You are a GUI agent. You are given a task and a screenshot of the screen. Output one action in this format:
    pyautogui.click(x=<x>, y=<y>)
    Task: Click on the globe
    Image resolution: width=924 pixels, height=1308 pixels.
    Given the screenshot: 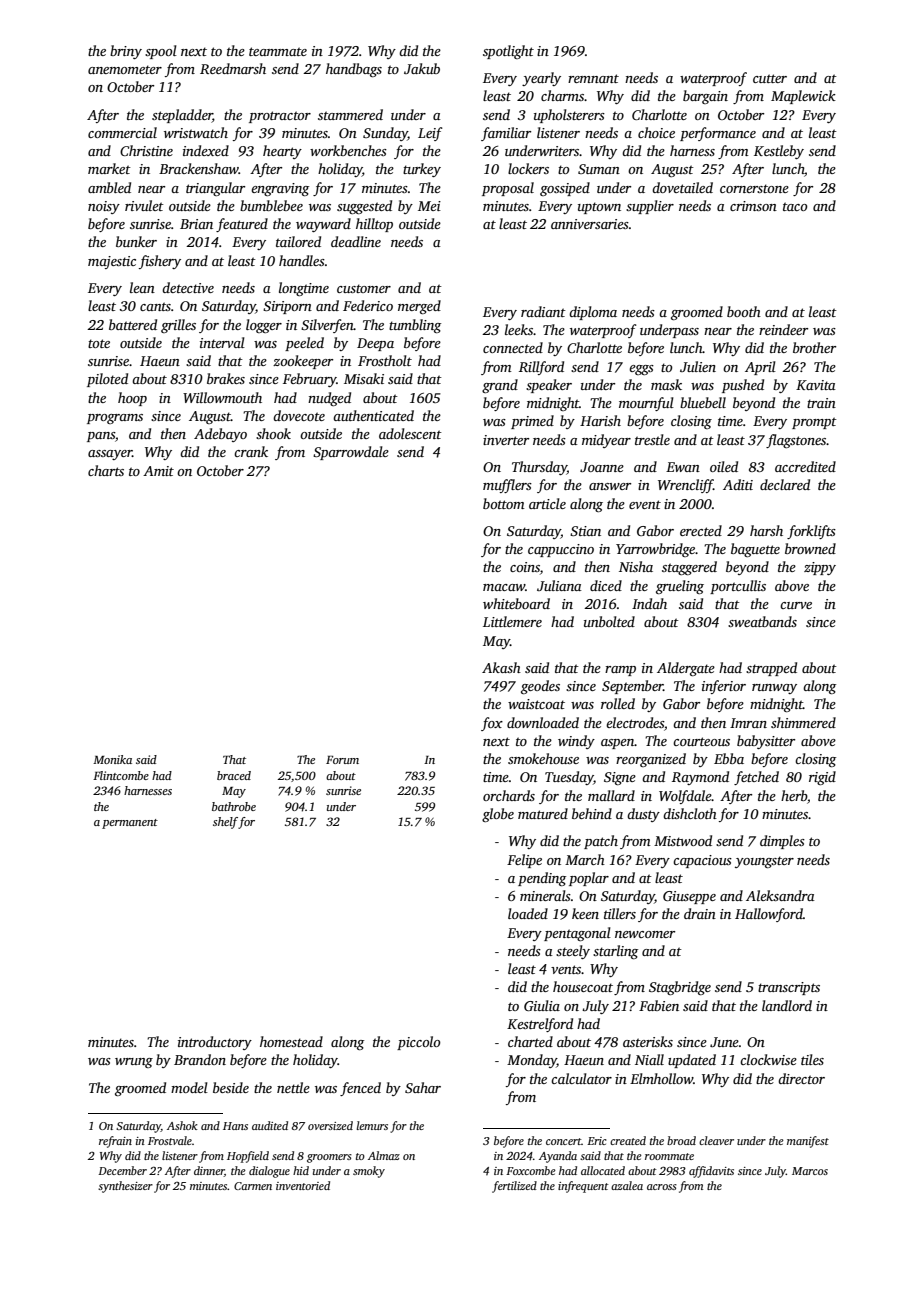 What is the action you would take?
    pyautogui.click(x=498, y=815)
